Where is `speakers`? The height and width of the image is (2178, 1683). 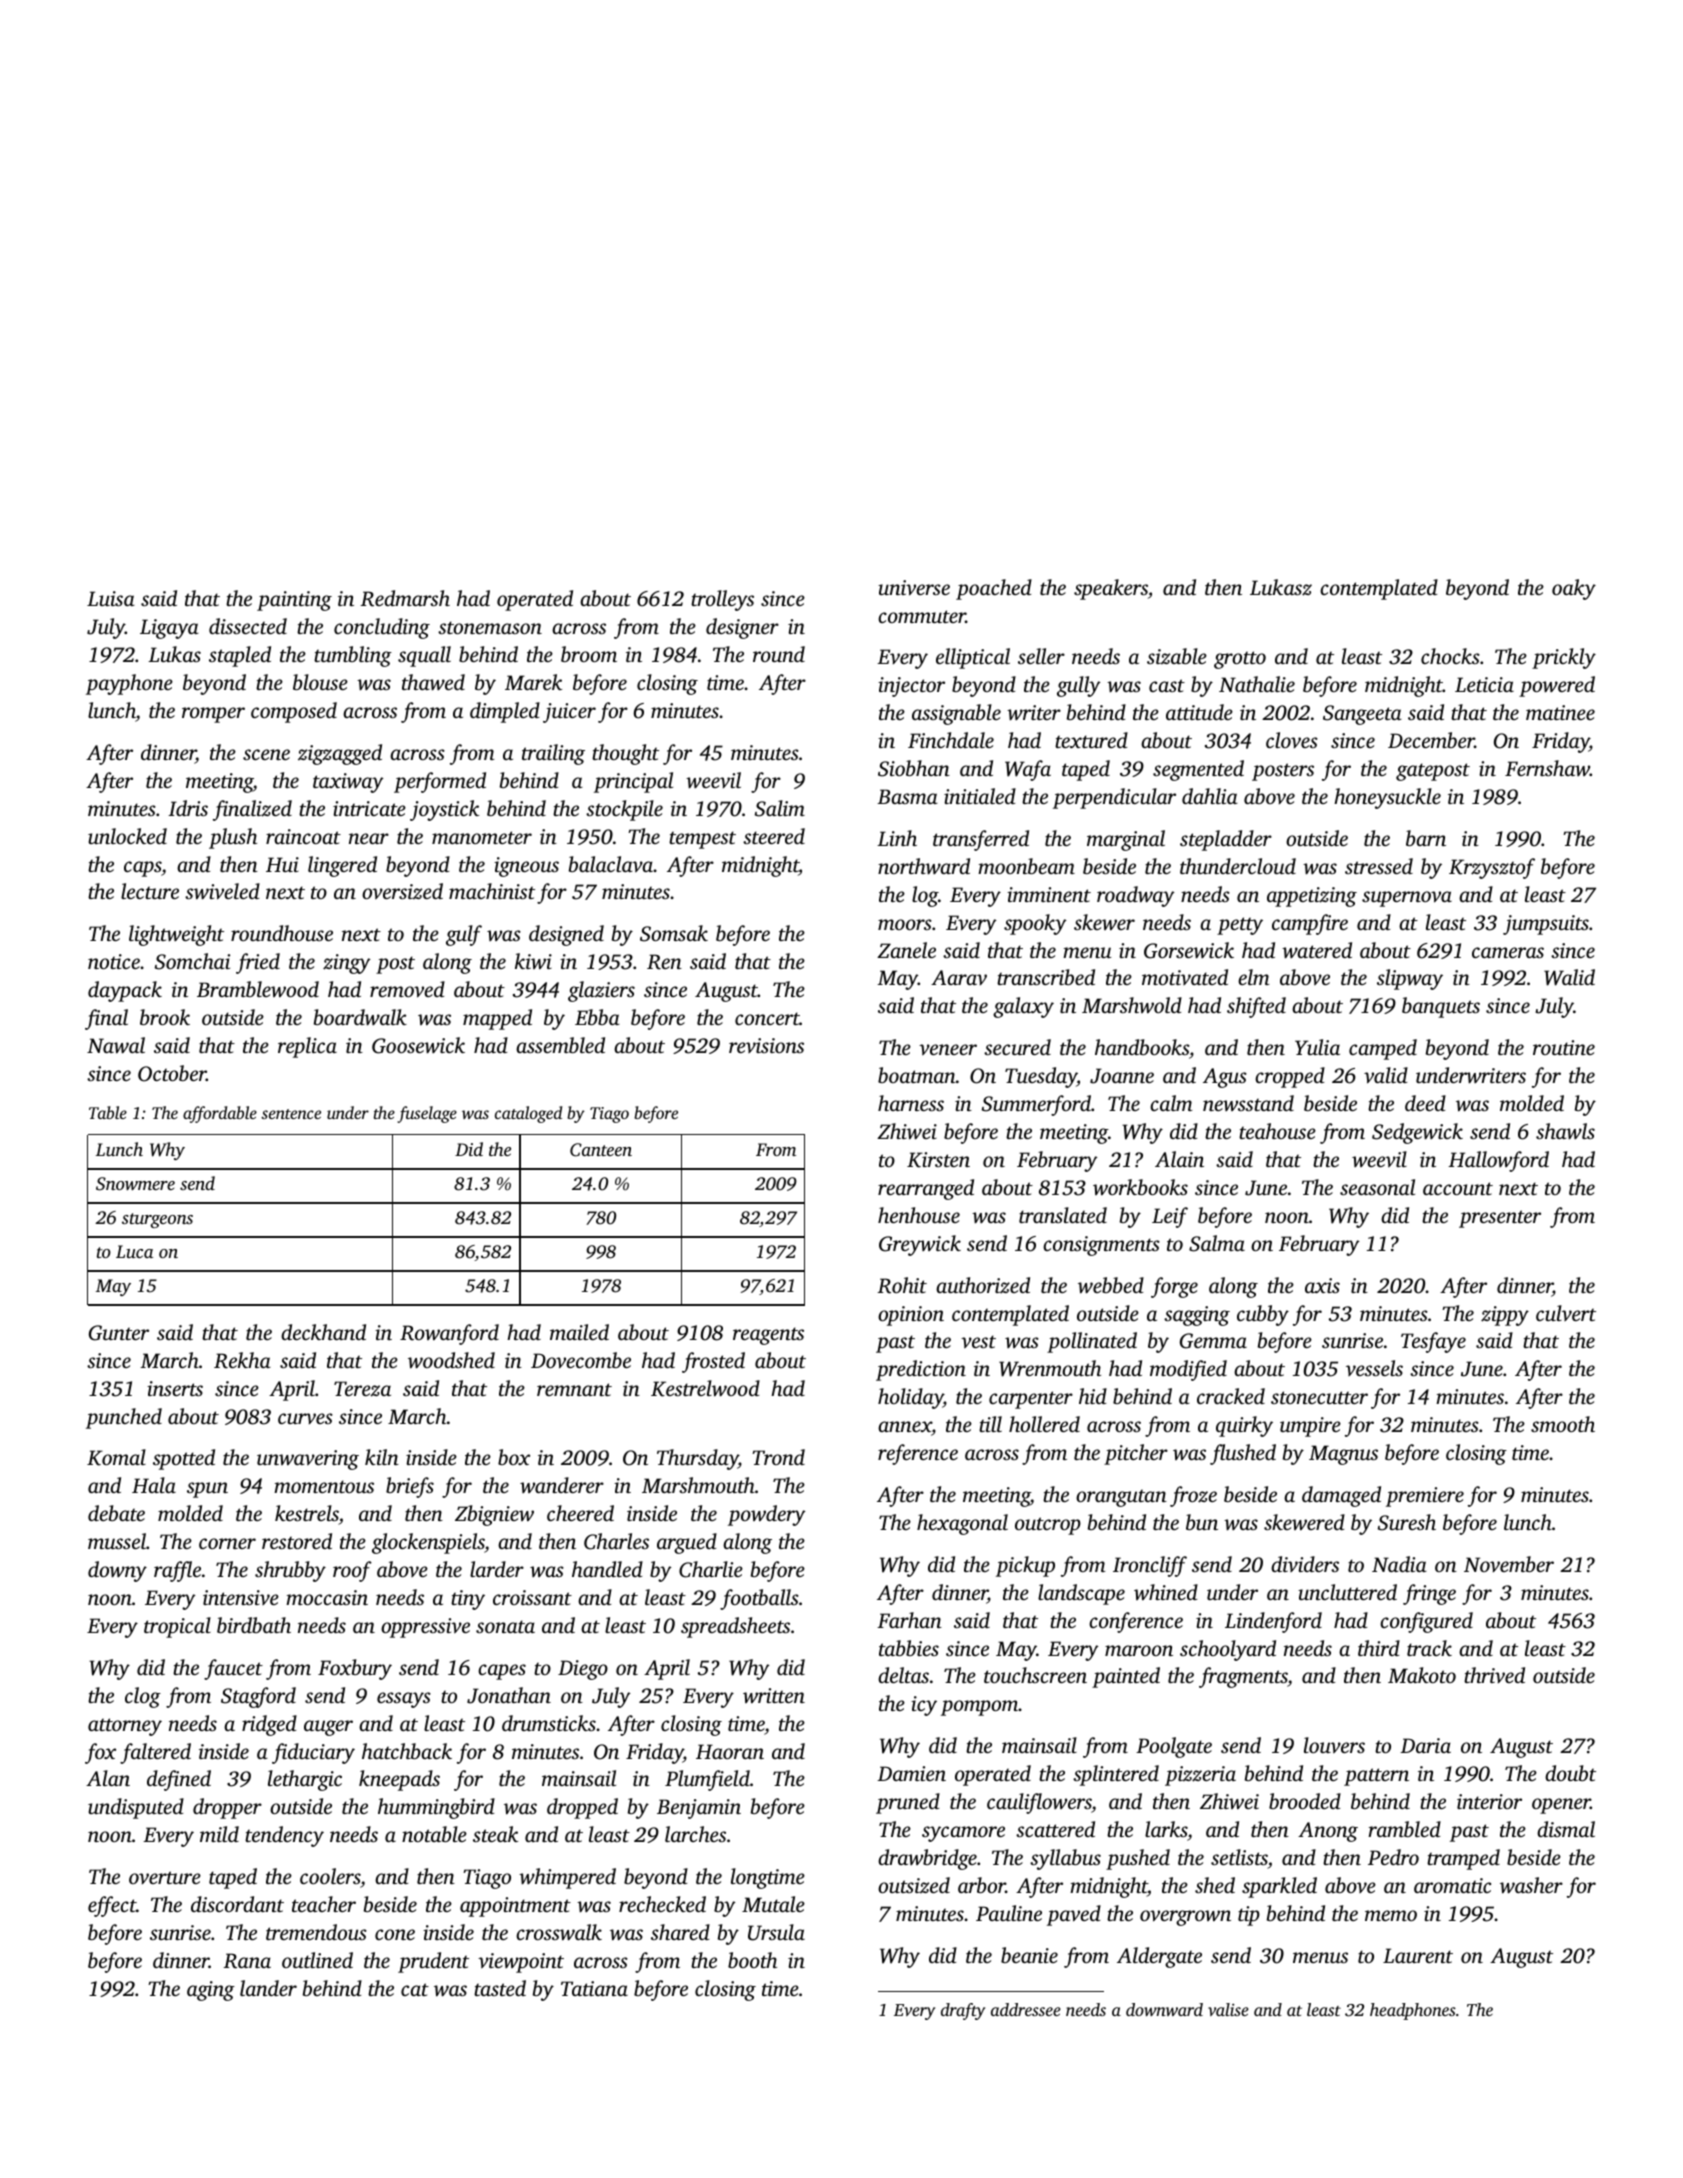 speakers is located at coordinates (1111, 589).
